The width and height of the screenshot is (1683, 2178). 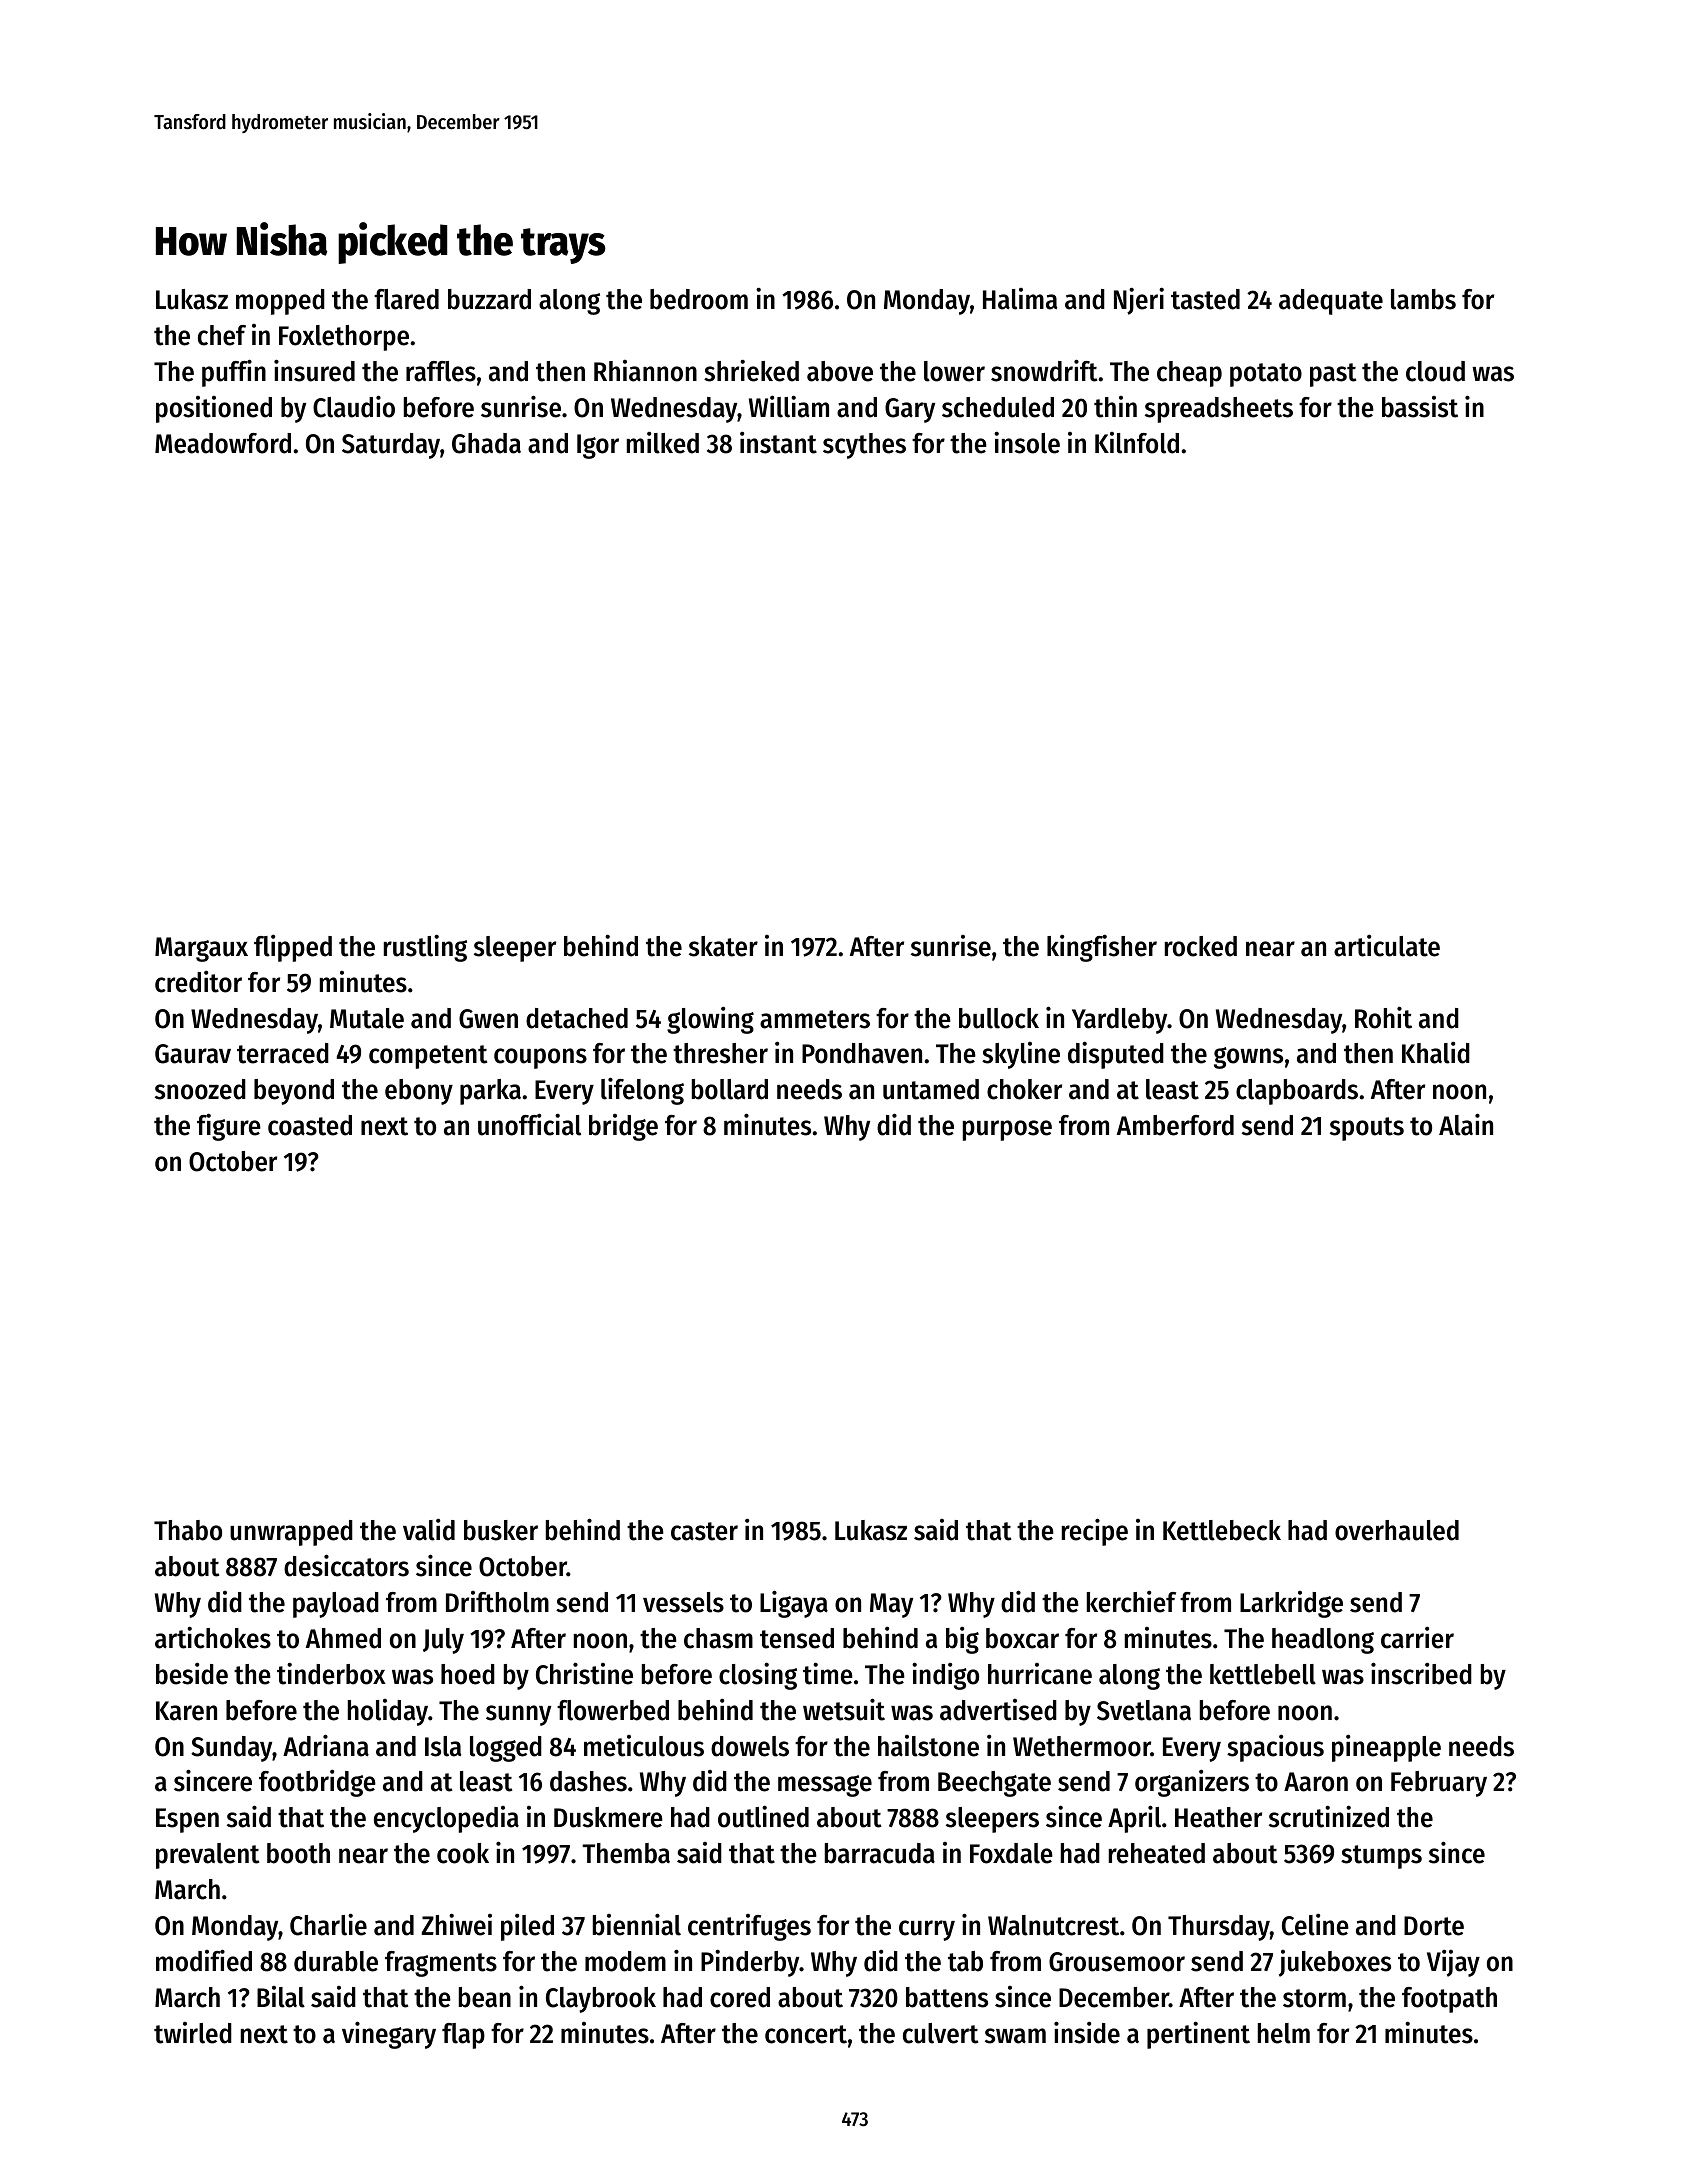 What do you see at coordinates (723, 946) in the screenshot?
I see `skater` at bounding box center [723, 946].
